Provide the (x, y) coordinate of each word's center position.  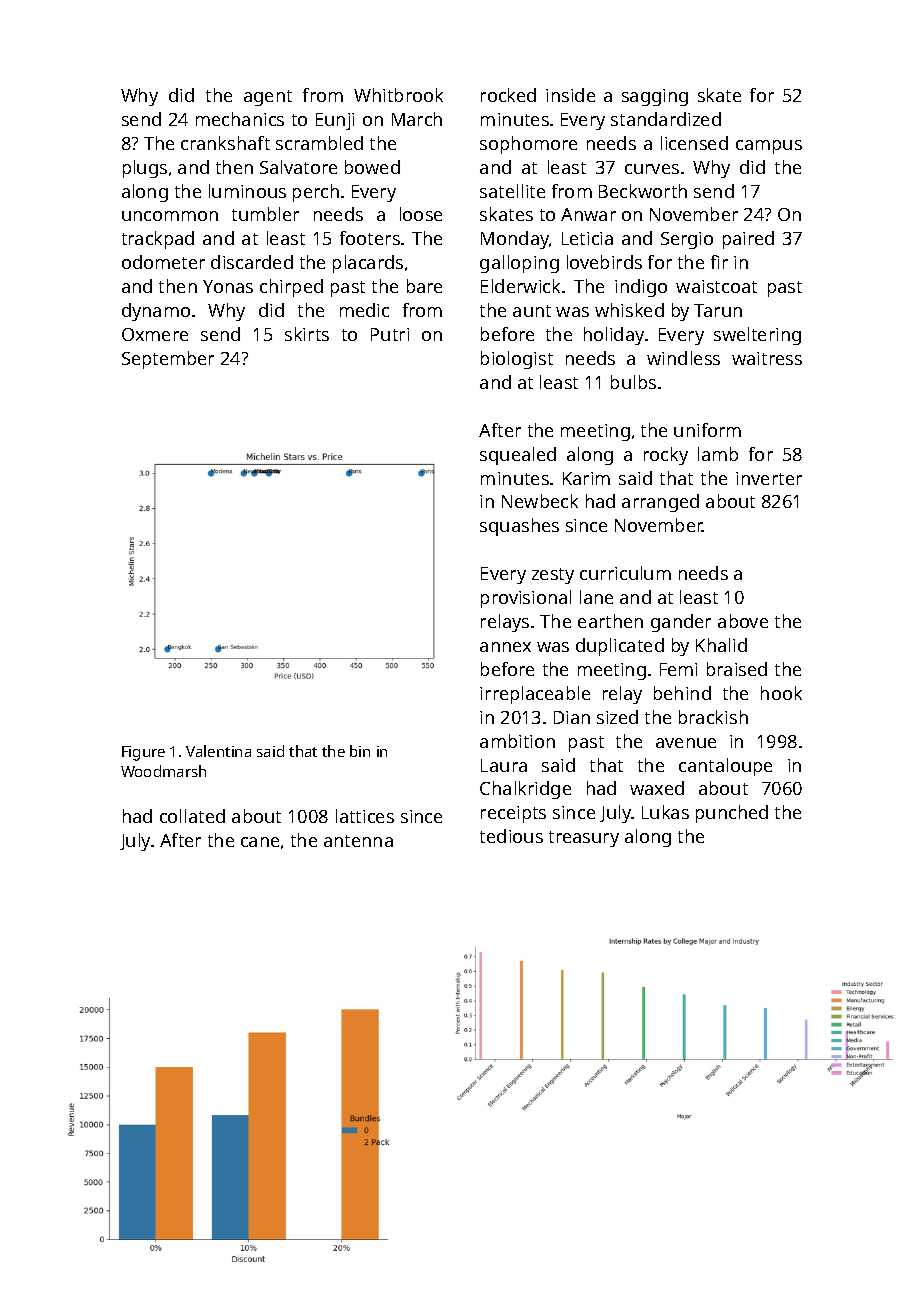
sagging (655, 97)
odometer (163, 262)
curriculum (625, 573)
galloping (519, 264)
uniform (707, 430)
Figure (143, 753)
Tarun (718, 310)
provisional (526, 599)
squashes (519, 527)
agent (268, 98)
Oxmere (155, 334)
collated (192, 816)
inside (570, 95)
